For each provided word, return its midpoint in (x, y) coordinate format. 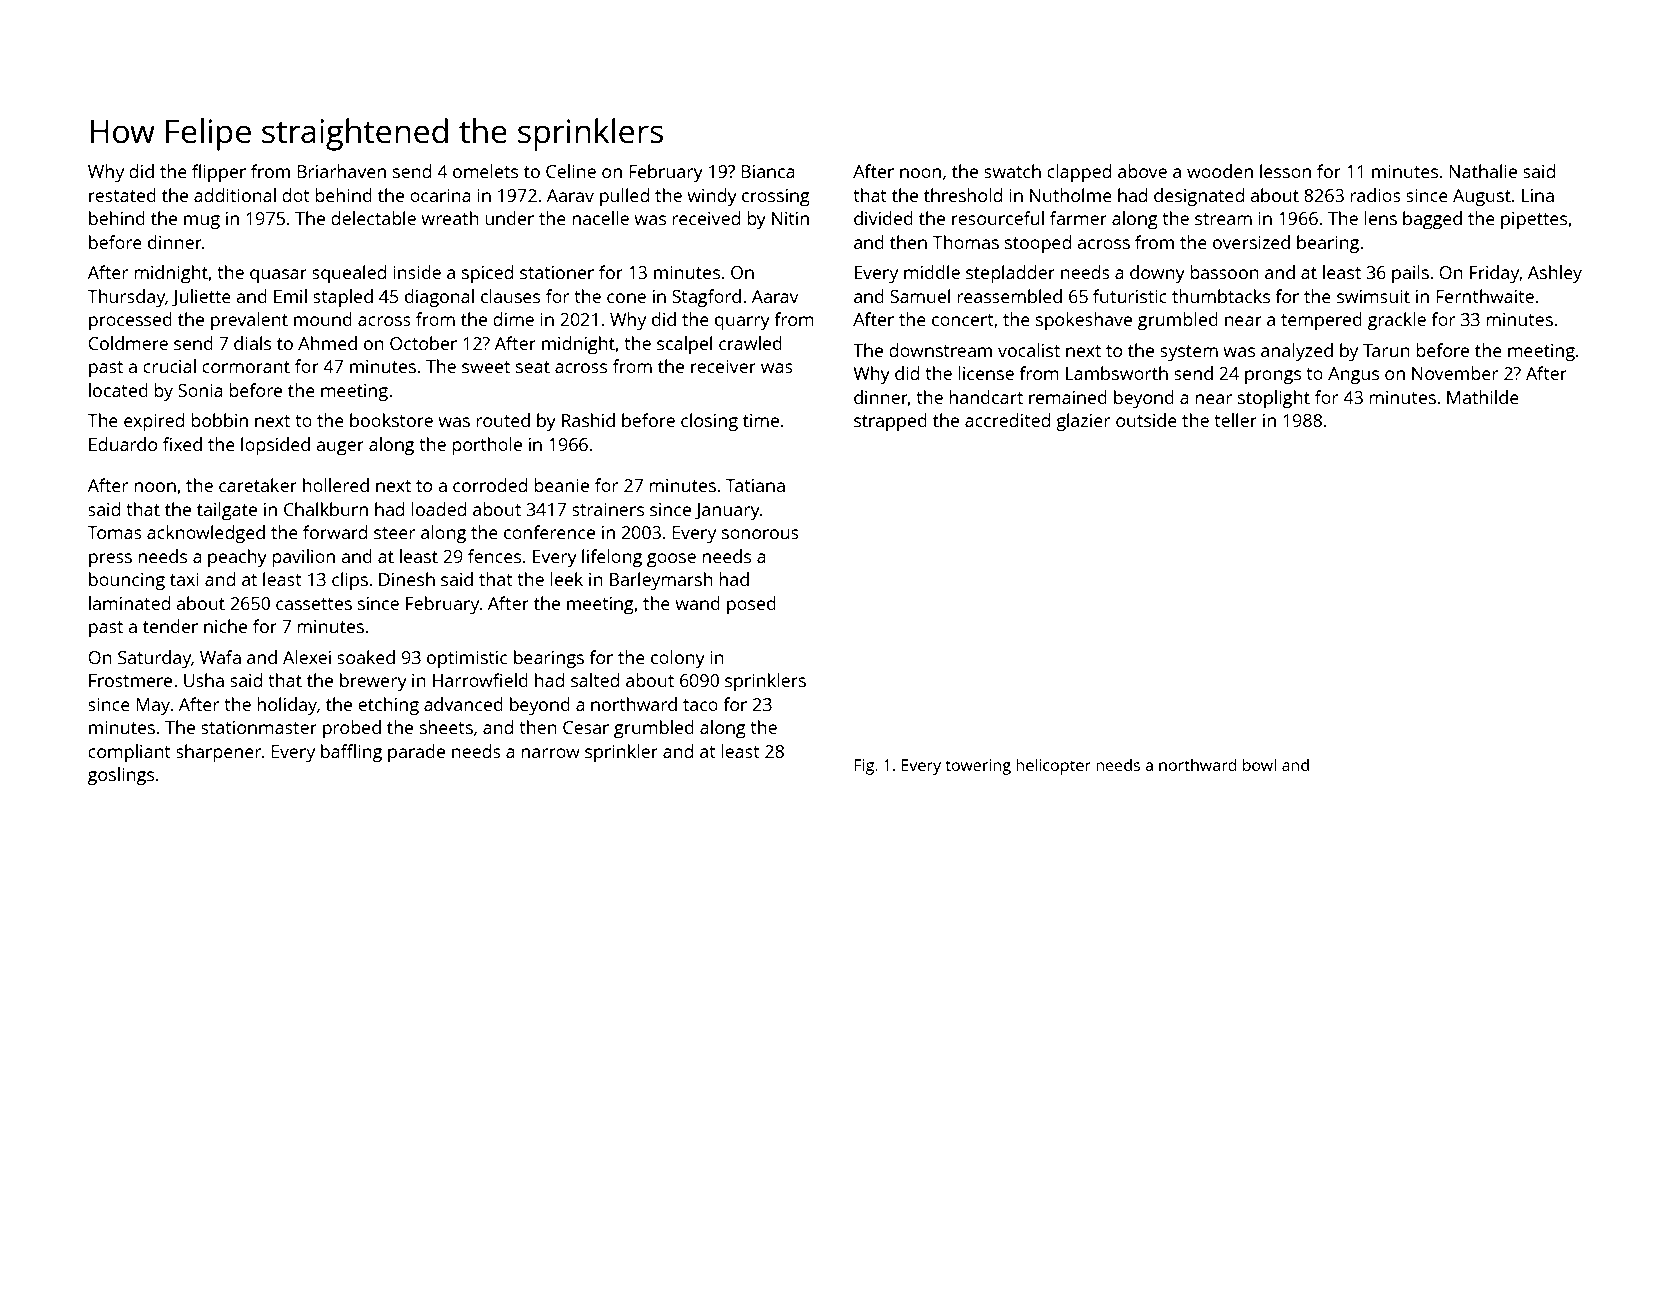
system (1189, 353)
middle (932, 272)
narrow (551, 753)
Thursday (126, 298)
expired (154, 422)
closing (709, 422)
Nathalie (1483, 171)
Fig (864, 767)
